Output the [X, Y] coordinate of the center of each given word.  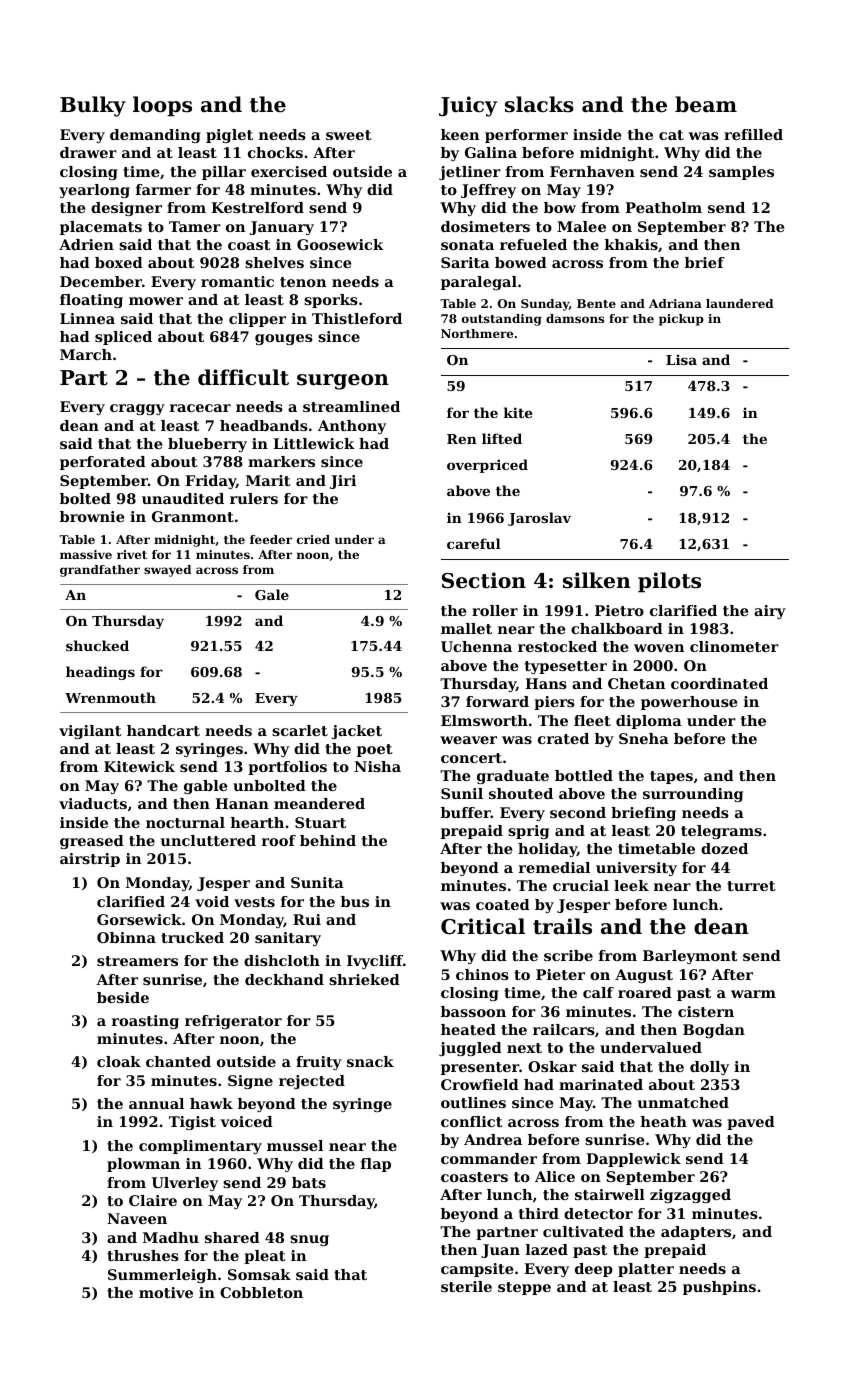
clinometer [734, 646]
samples [741, 173]
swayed [167, 571]
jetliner [470, 173]
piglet [229, 136]
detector [598, 1213]
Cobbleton [261, 1292]
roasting [145, 1022]
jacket [356, 732]
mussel [295, 1145]
